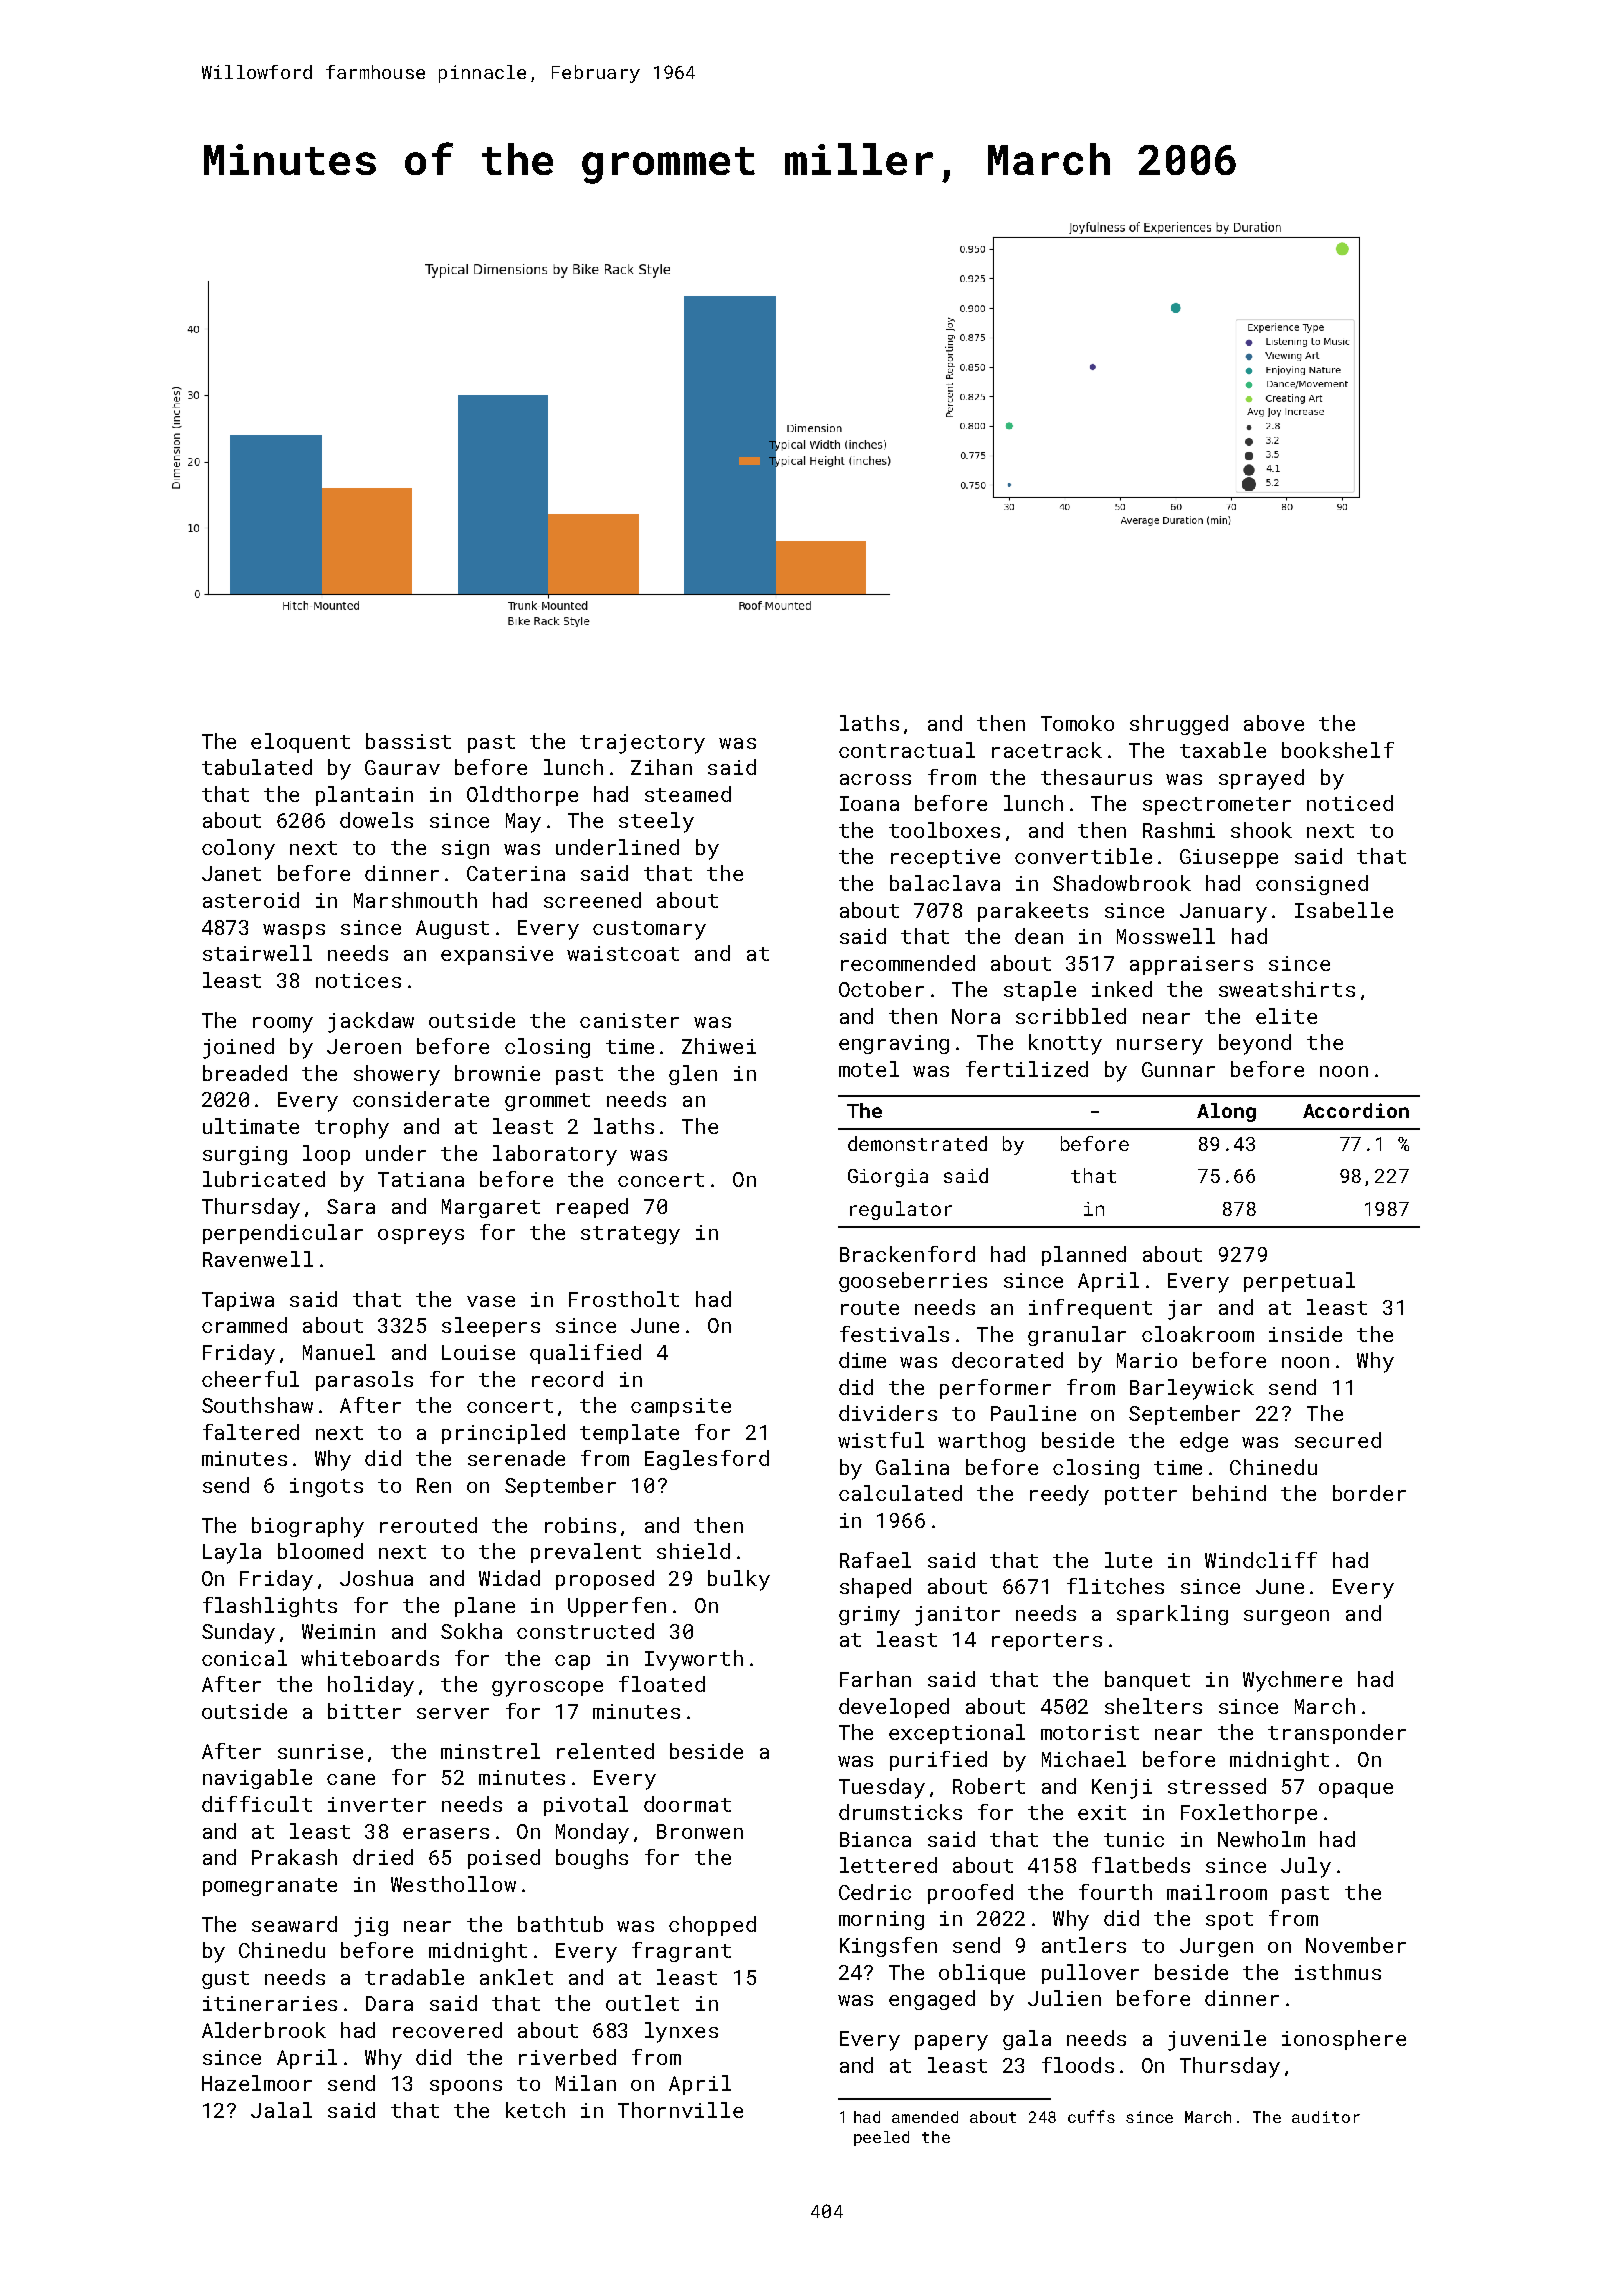 Image resolution: width=1620 pixels, height=2292 pixels. I want to click on inside, so click(1305, 1334).
